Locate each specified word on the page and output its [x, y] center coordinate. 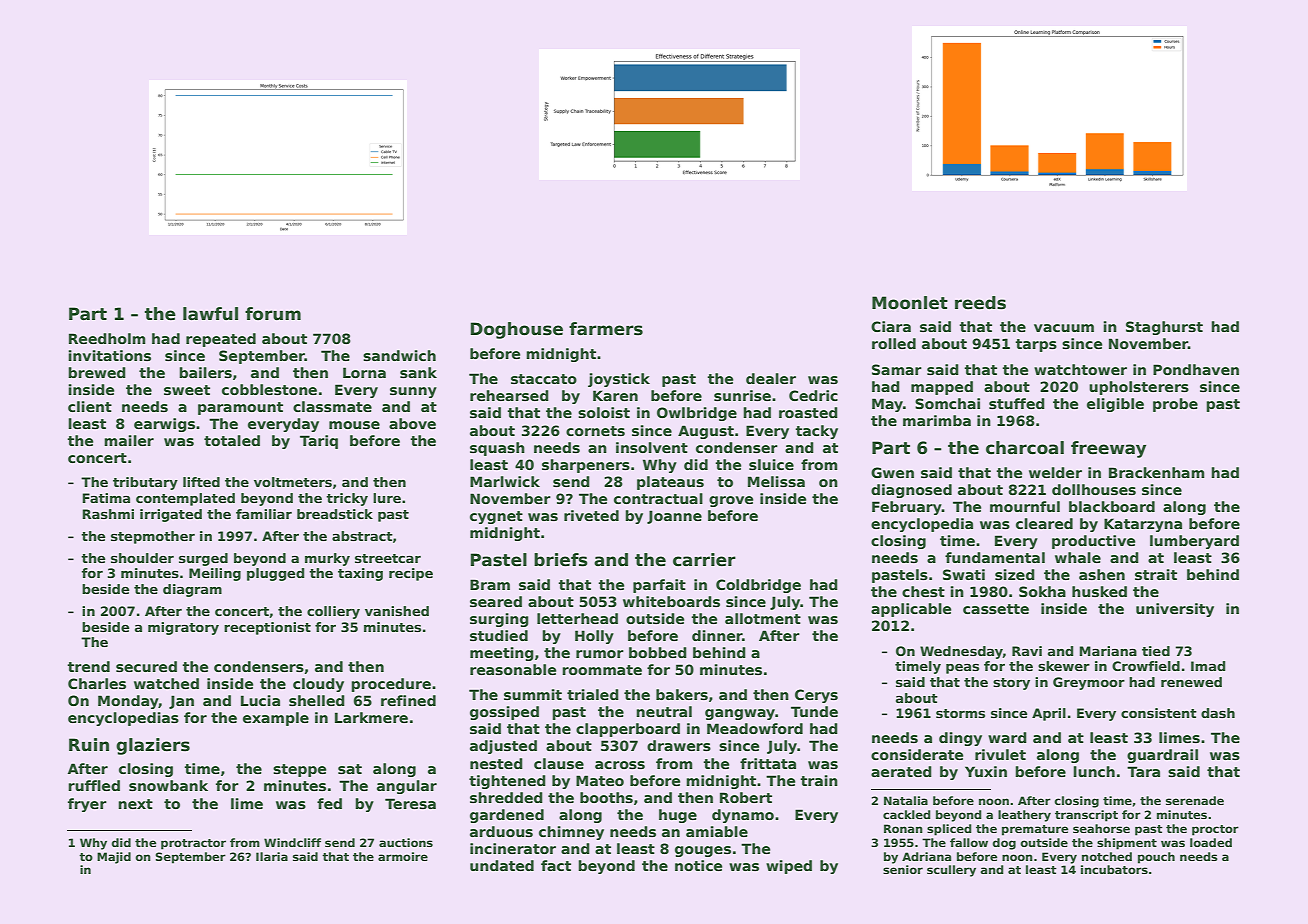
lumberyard [1194, 542]
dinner [717, 635]
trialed [593, 694]
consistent [1159, 713]
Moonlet [910, 303]
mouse [354, 425]
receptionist [267, 628]
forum [273, 314]
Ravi [1027, 651]
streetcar [388, 558]
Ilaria [272, 856]
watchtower [1080, 369]
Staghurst [1164, 328]
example [276, 719]
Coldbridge [758, 586]
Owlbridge [697, 414]
